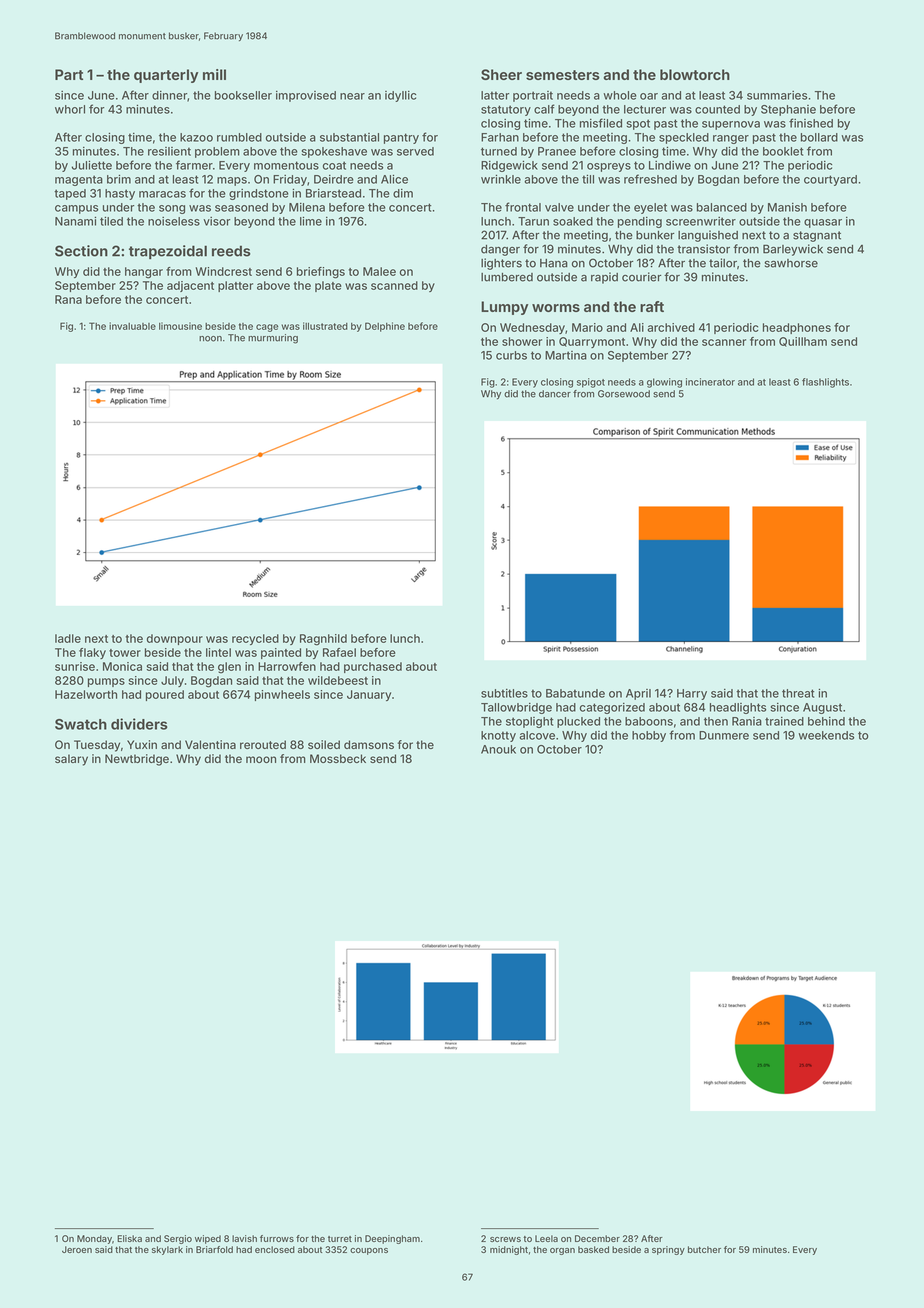  What do you see at coordinates (505, 308) in the screenshot?
I see `Lumpy` at bounding box center [505, 308].
